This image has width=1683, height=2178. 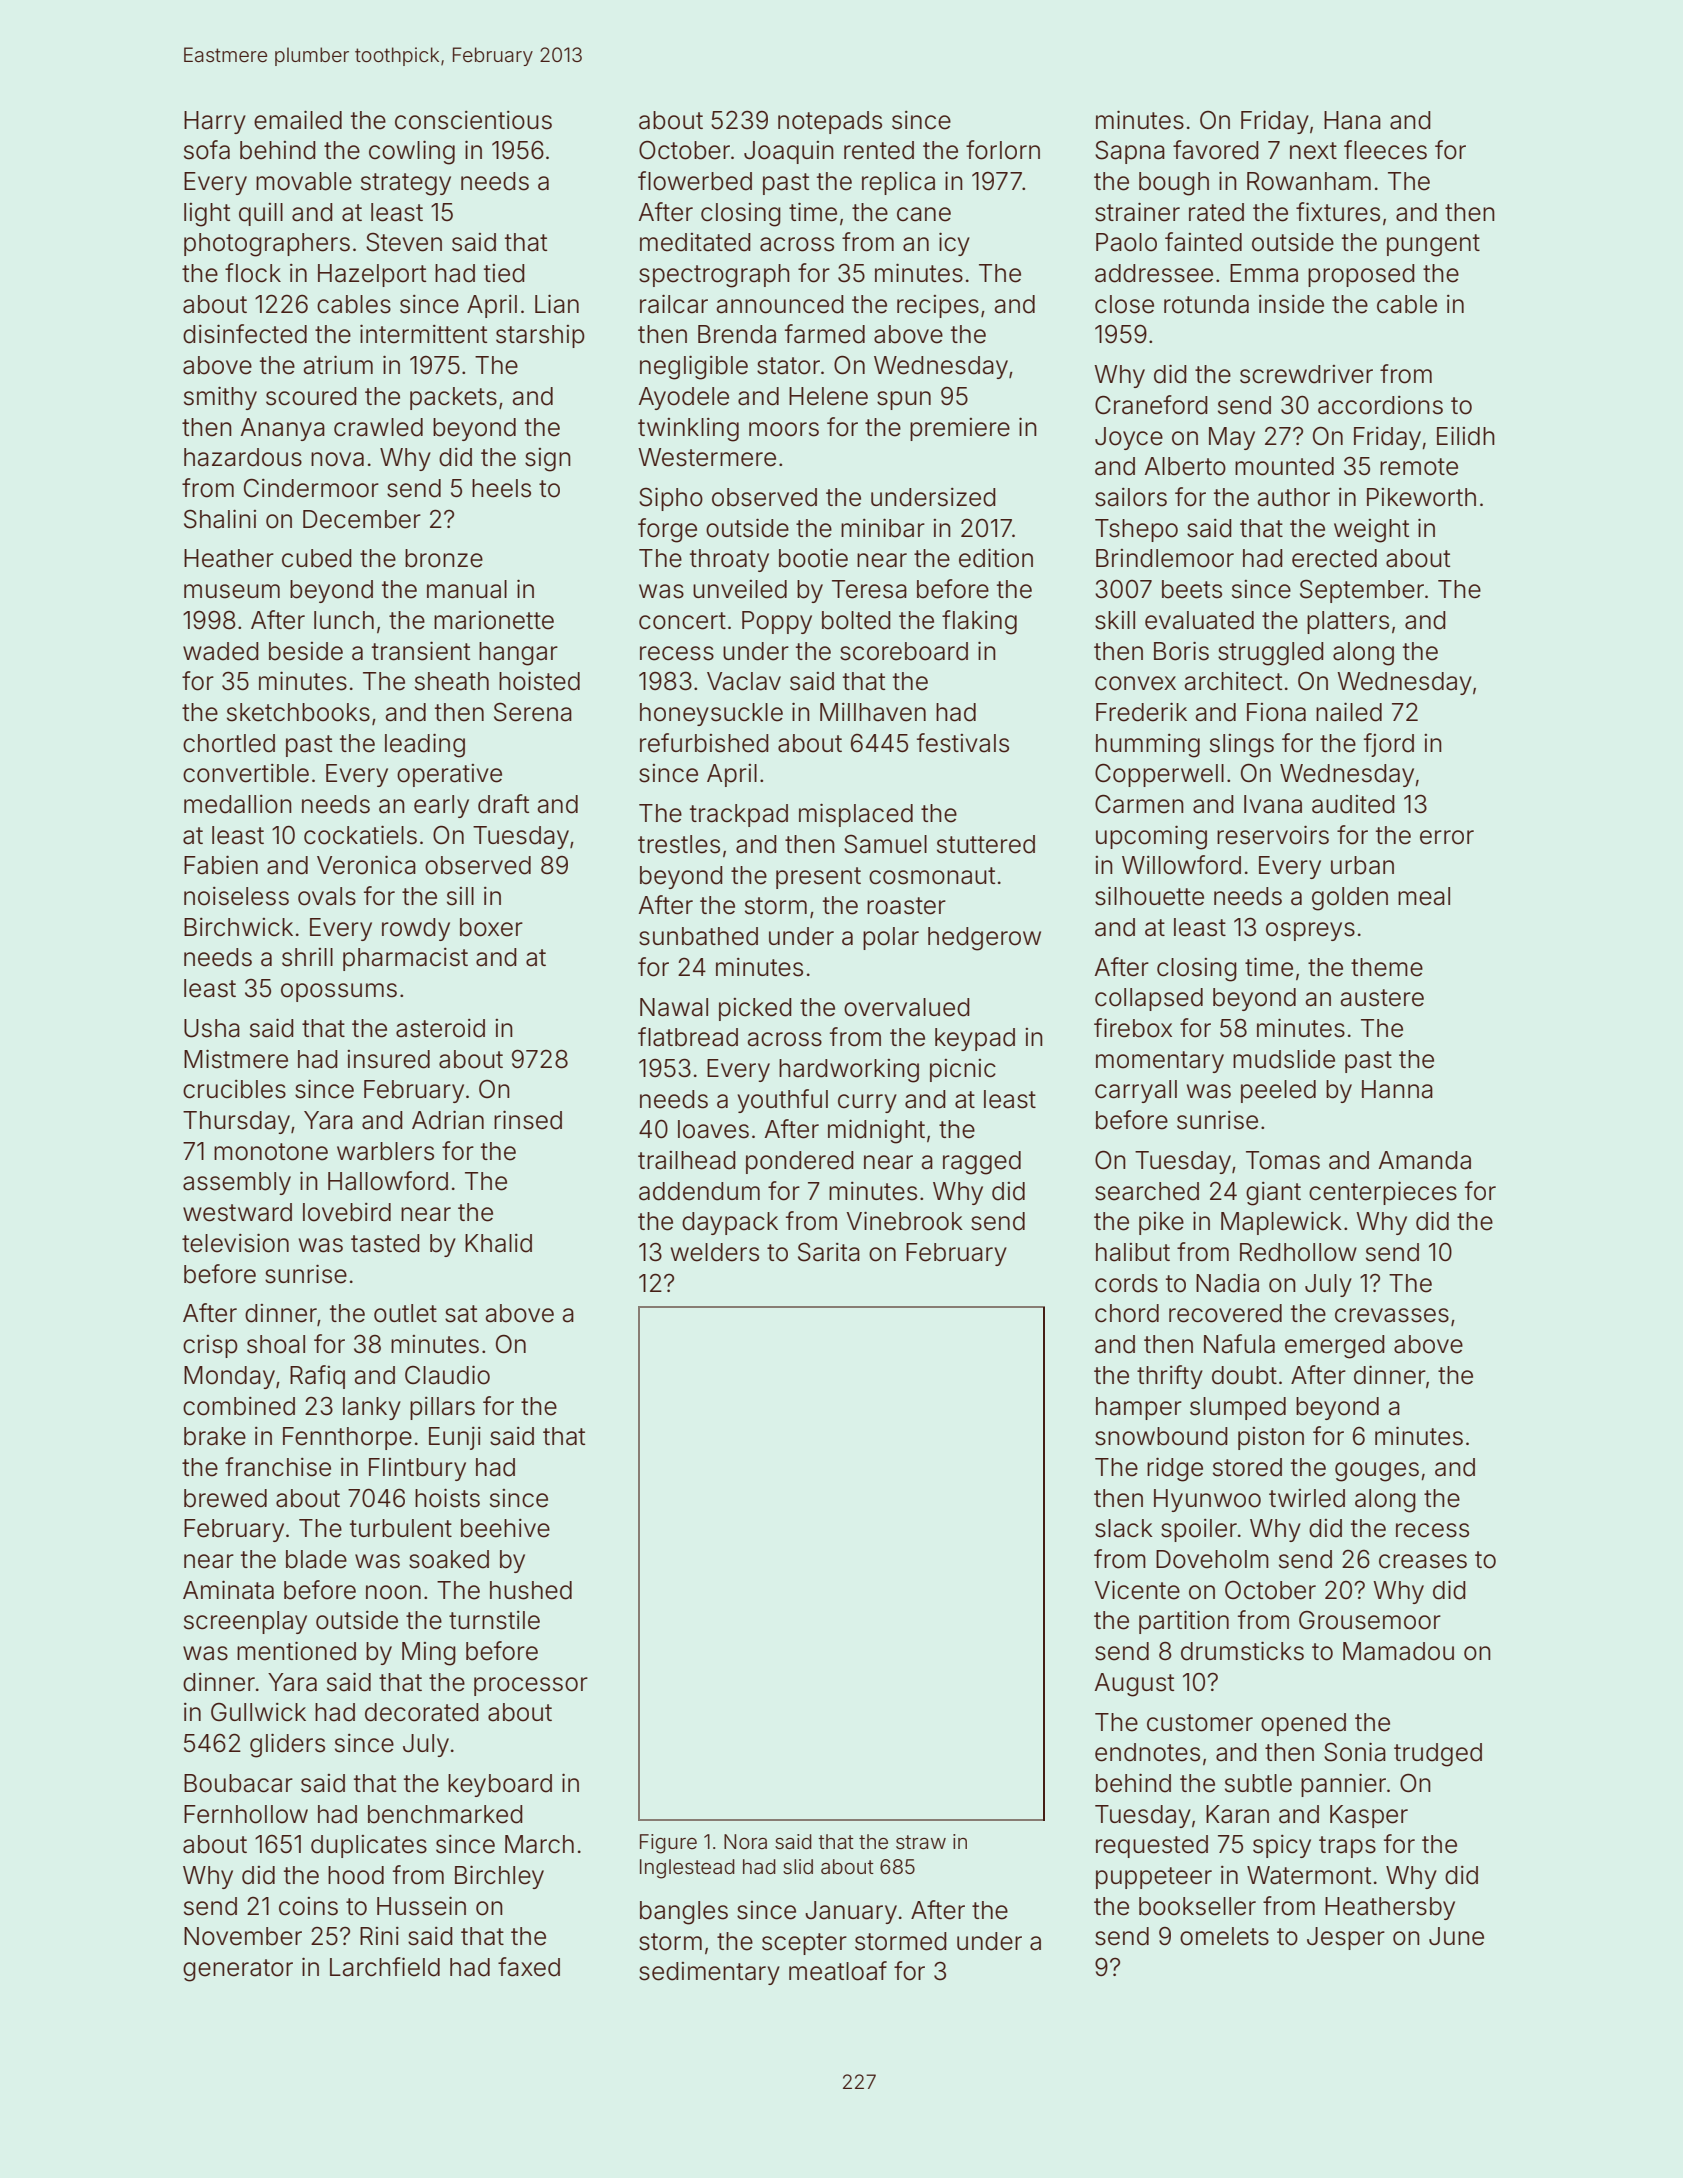 I want to click on stored, so click(x=1247, y=1467).
